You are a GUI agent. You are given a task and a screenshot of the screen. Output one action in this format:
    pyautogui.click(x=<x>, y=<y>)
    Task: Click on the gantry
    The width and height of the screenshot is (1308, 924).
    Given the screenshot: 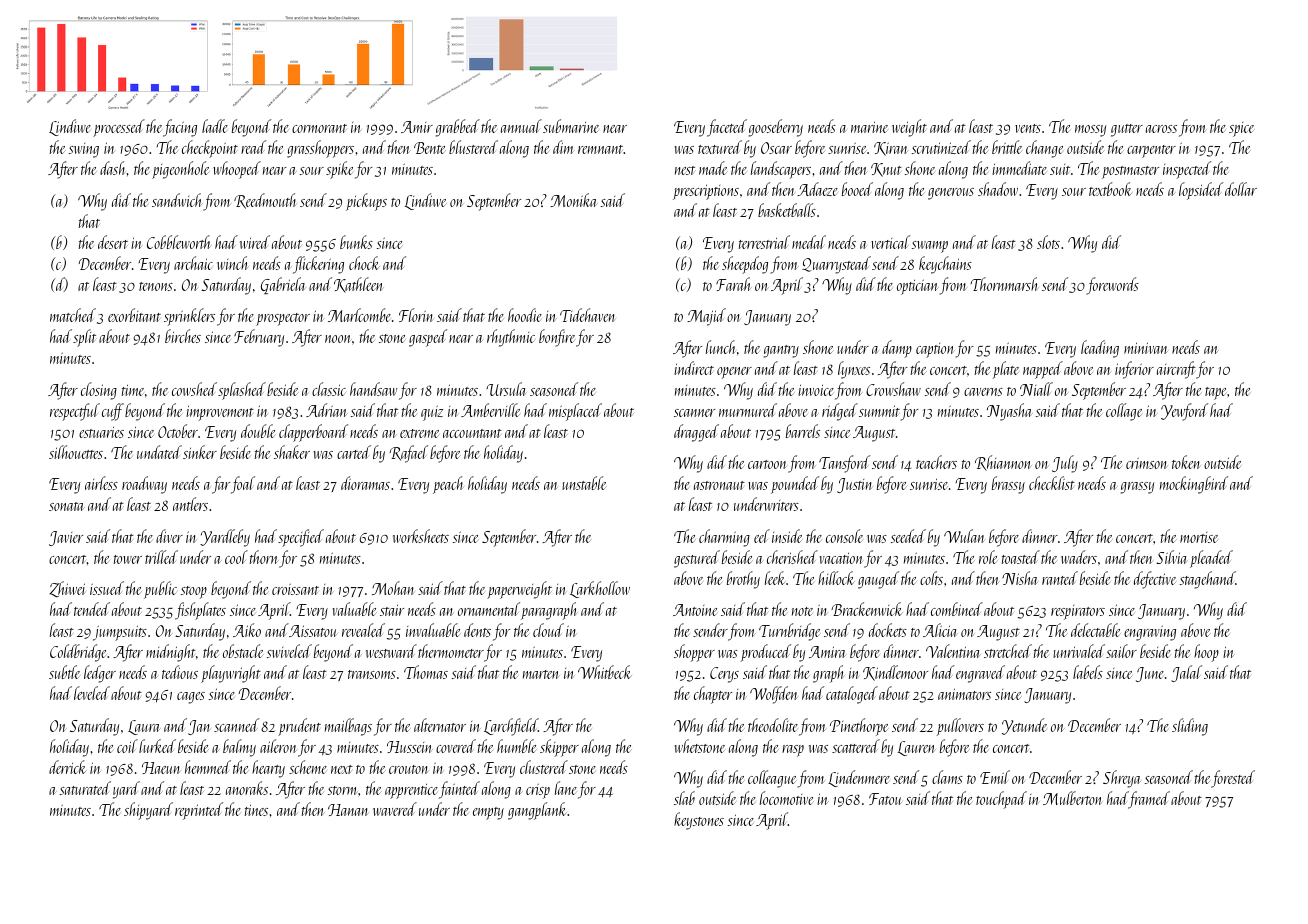 What is the action you would take?
    pyautogui.click(x=781, y=351)
